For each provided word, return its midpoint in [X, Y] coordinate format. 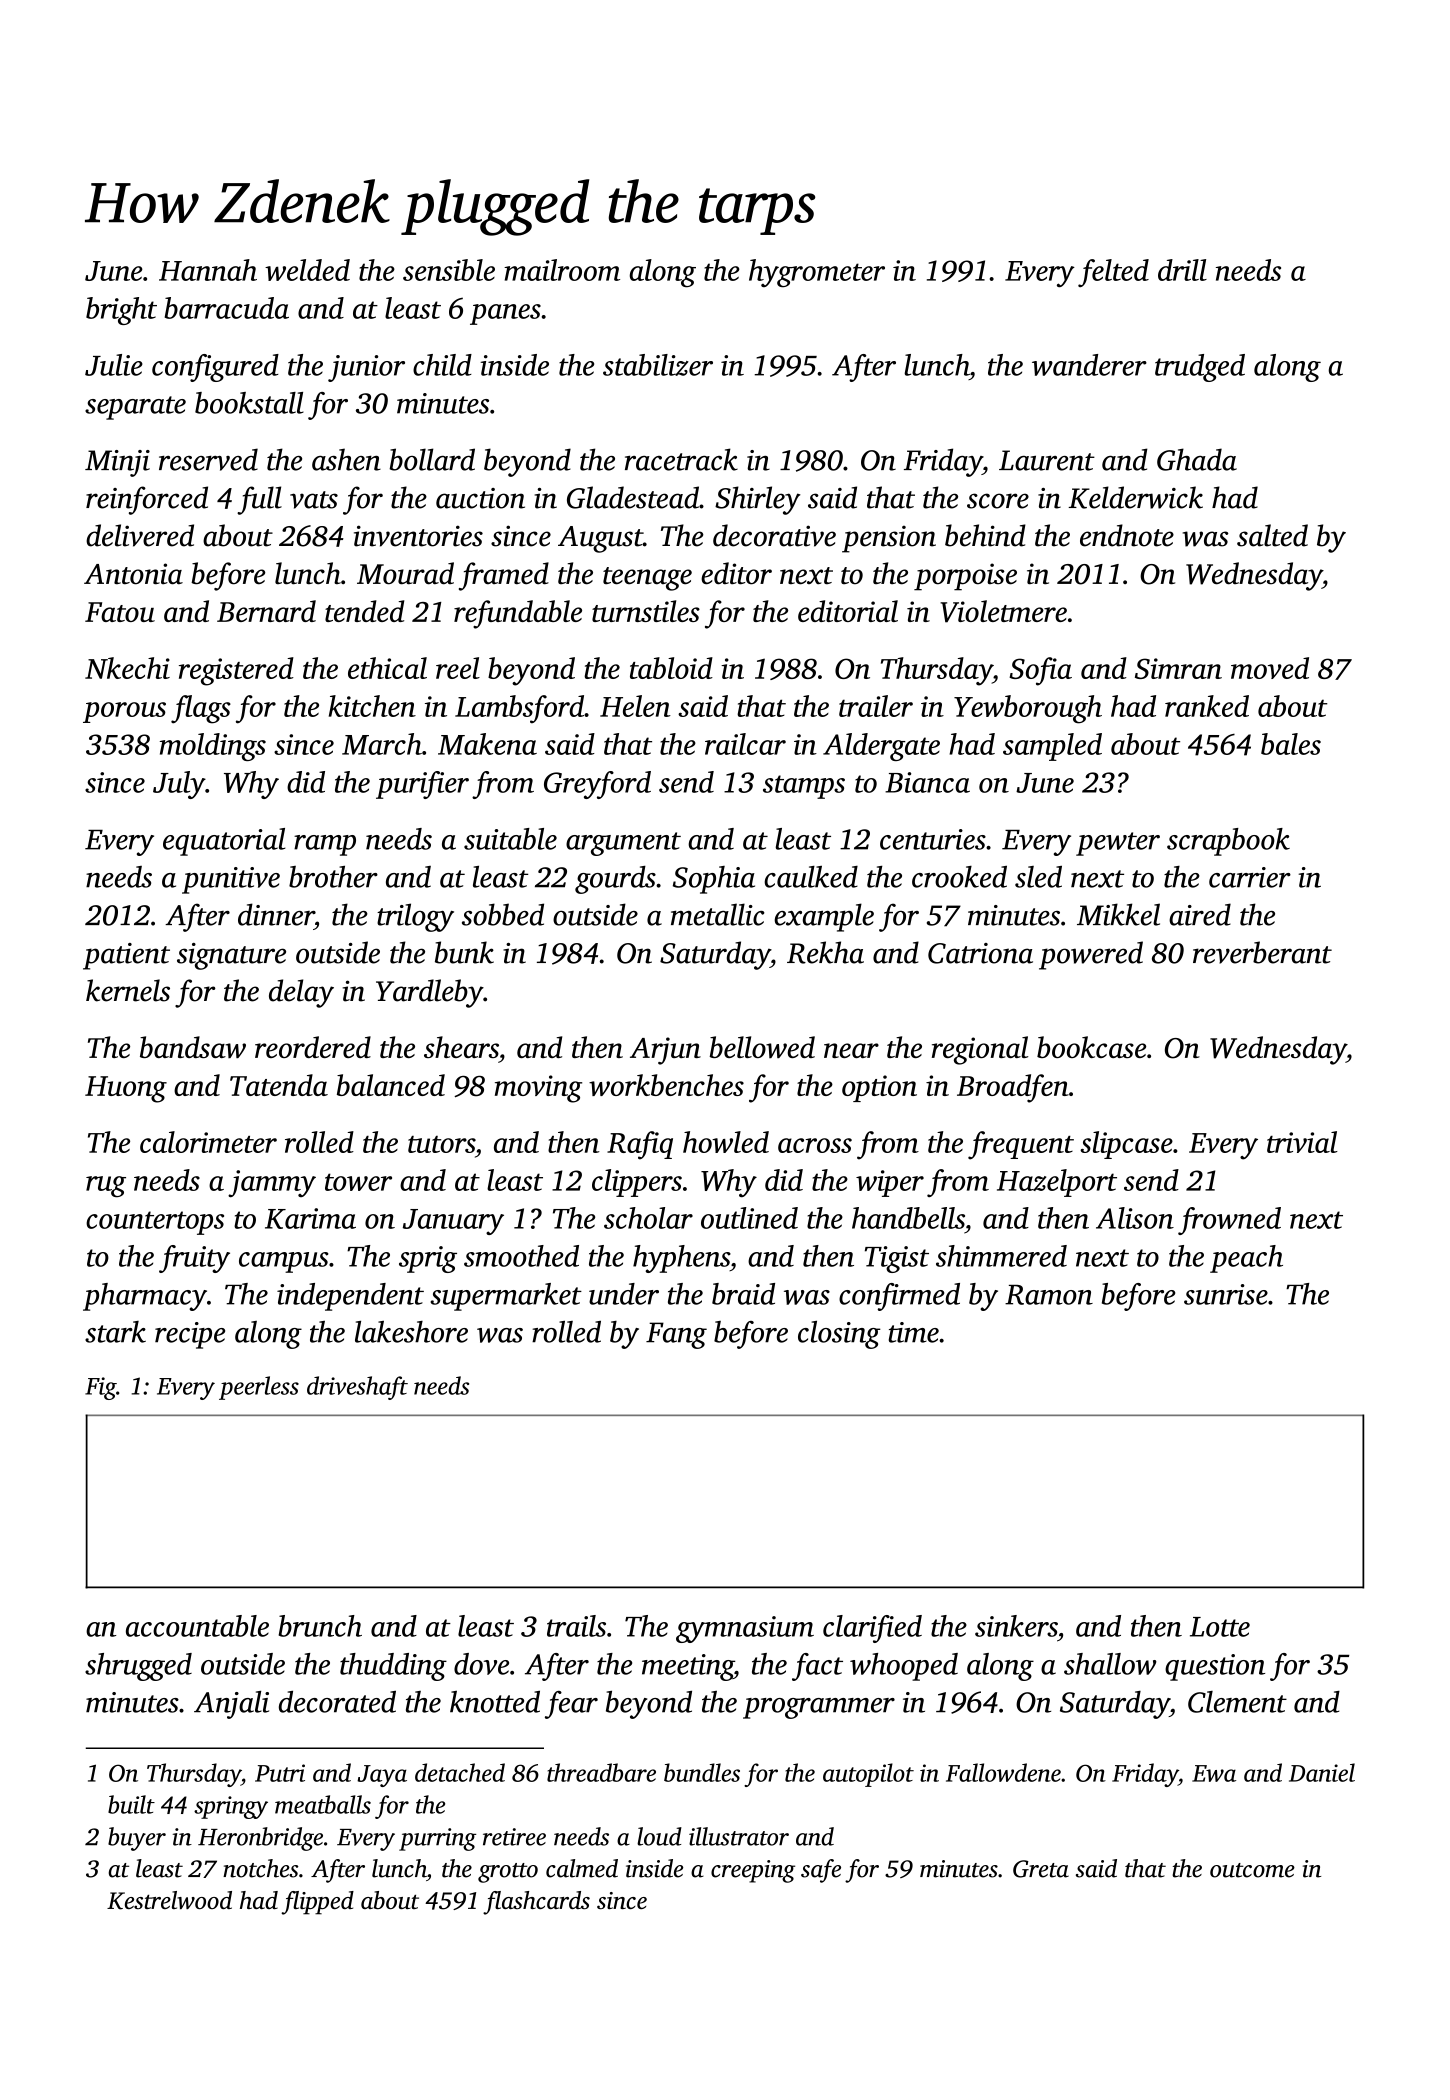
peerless [259, 1388]
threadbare [601, 1772]
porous [124, 712]
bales [1291, 744]
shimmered [1001, 1256]
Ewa [1214, 1773]
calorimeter [208, 1142]
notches [260, 1868]
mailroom [562, 270]
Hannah [208, 270]
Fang [676, 1335]
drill [1182, 270]
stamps [804, 787]
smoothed [521, 1256]
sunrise [1226, 1294]
